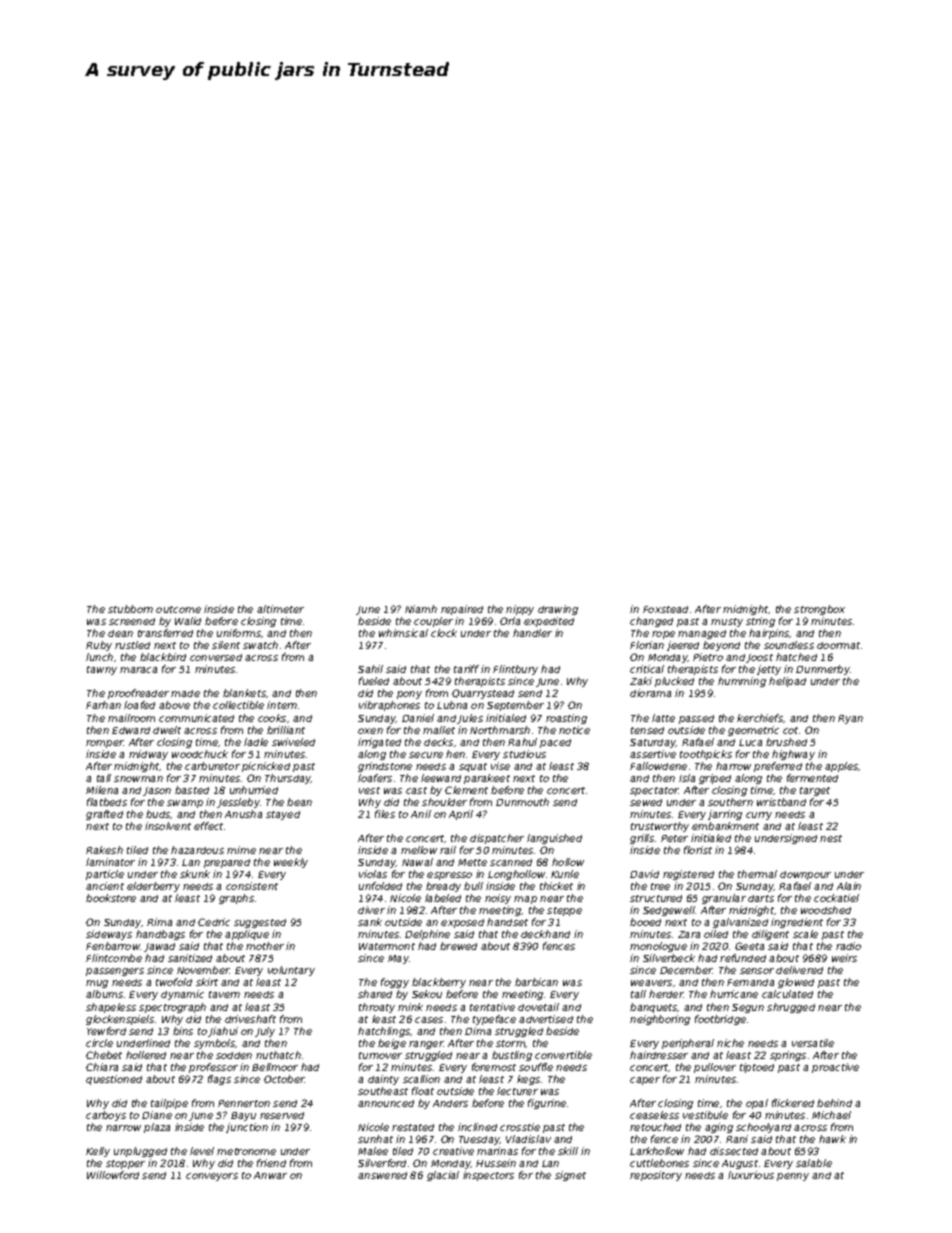 The width and height of the document is (952, 1233). Describe the element at coordinates (483, 694) in the document. I see `Quarrystead` at that location.
